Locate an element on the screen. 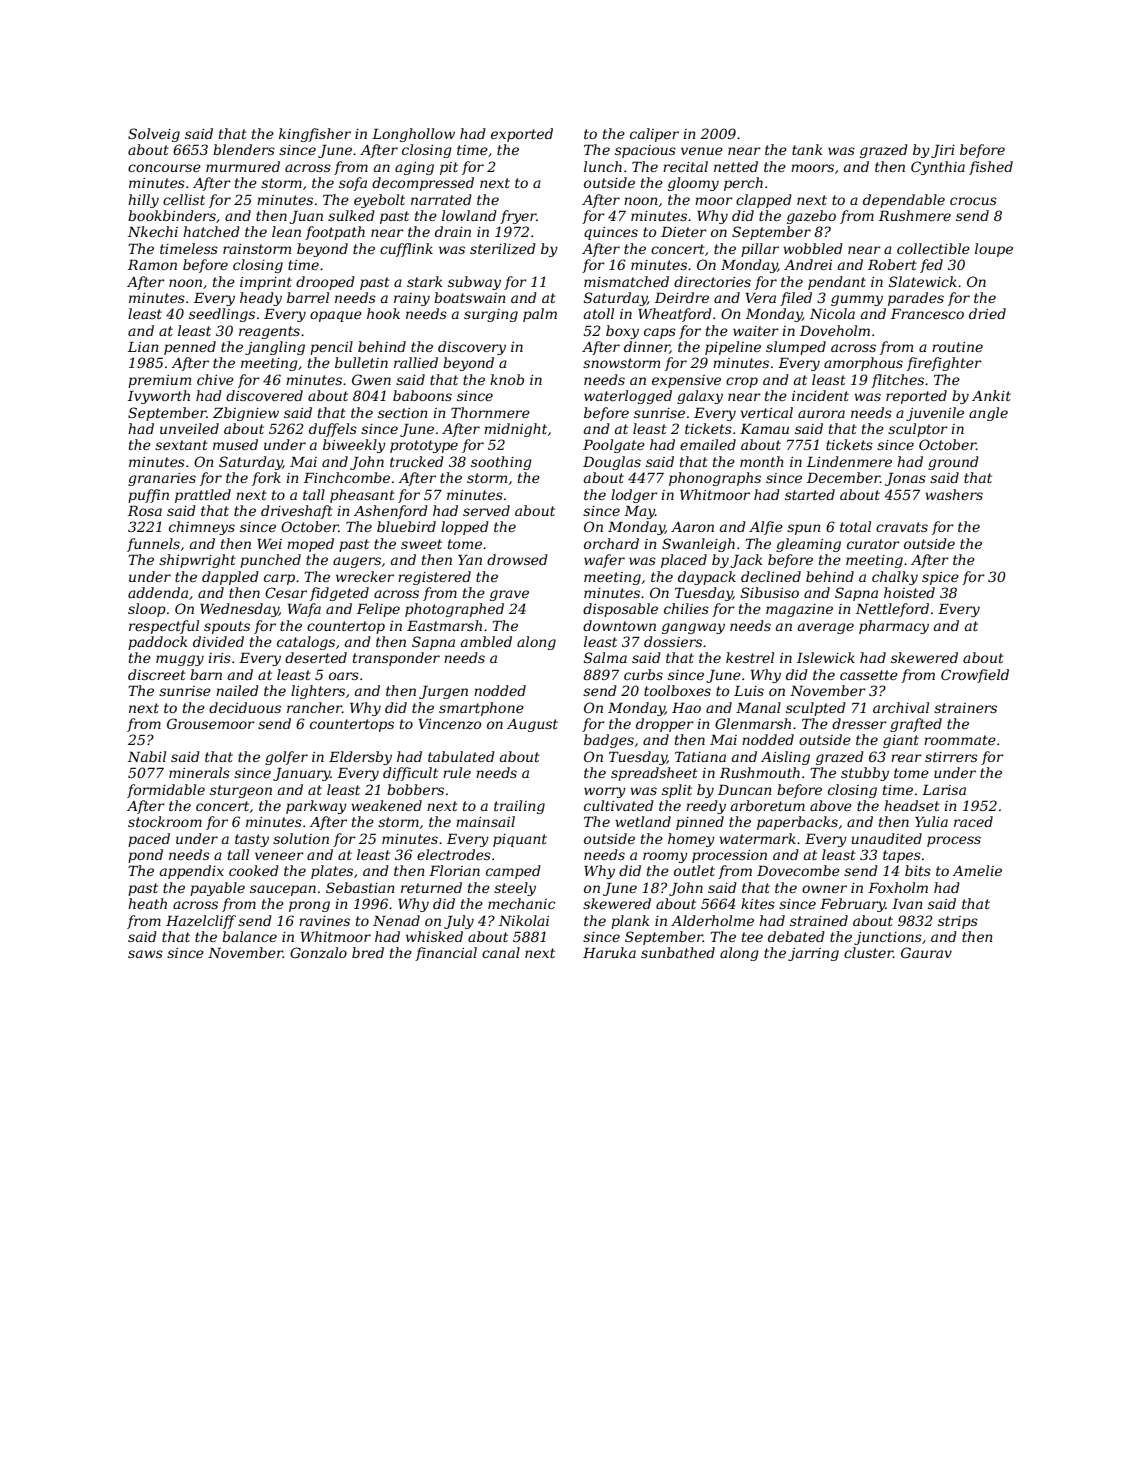 This screenshot has height=1479, width=1143. Gonzalo is located at coordinates (318, 953).
